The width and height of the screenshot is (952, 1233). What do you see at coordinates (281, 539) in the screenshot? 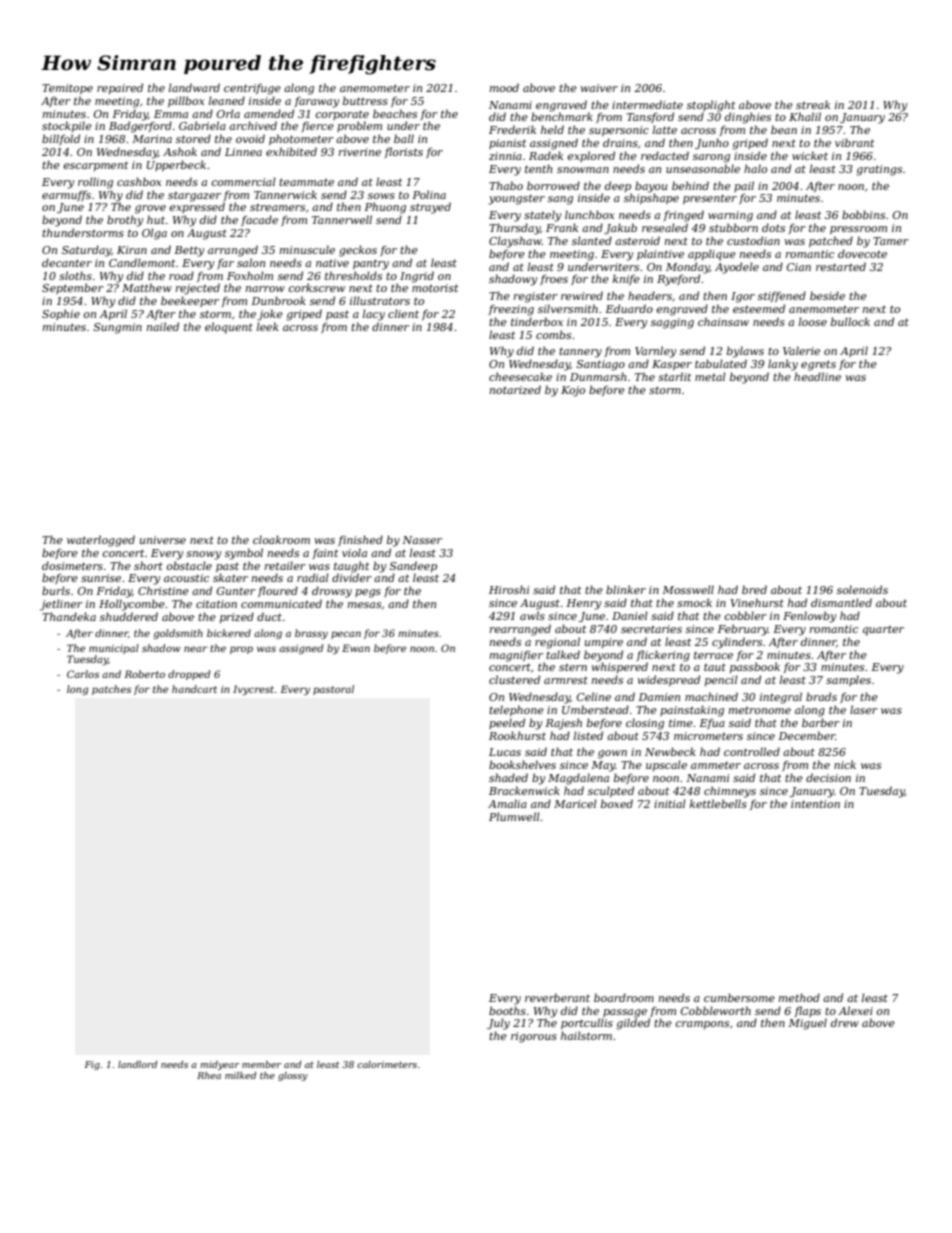
I see `cloakroom` at bounding box center [281, 539].
